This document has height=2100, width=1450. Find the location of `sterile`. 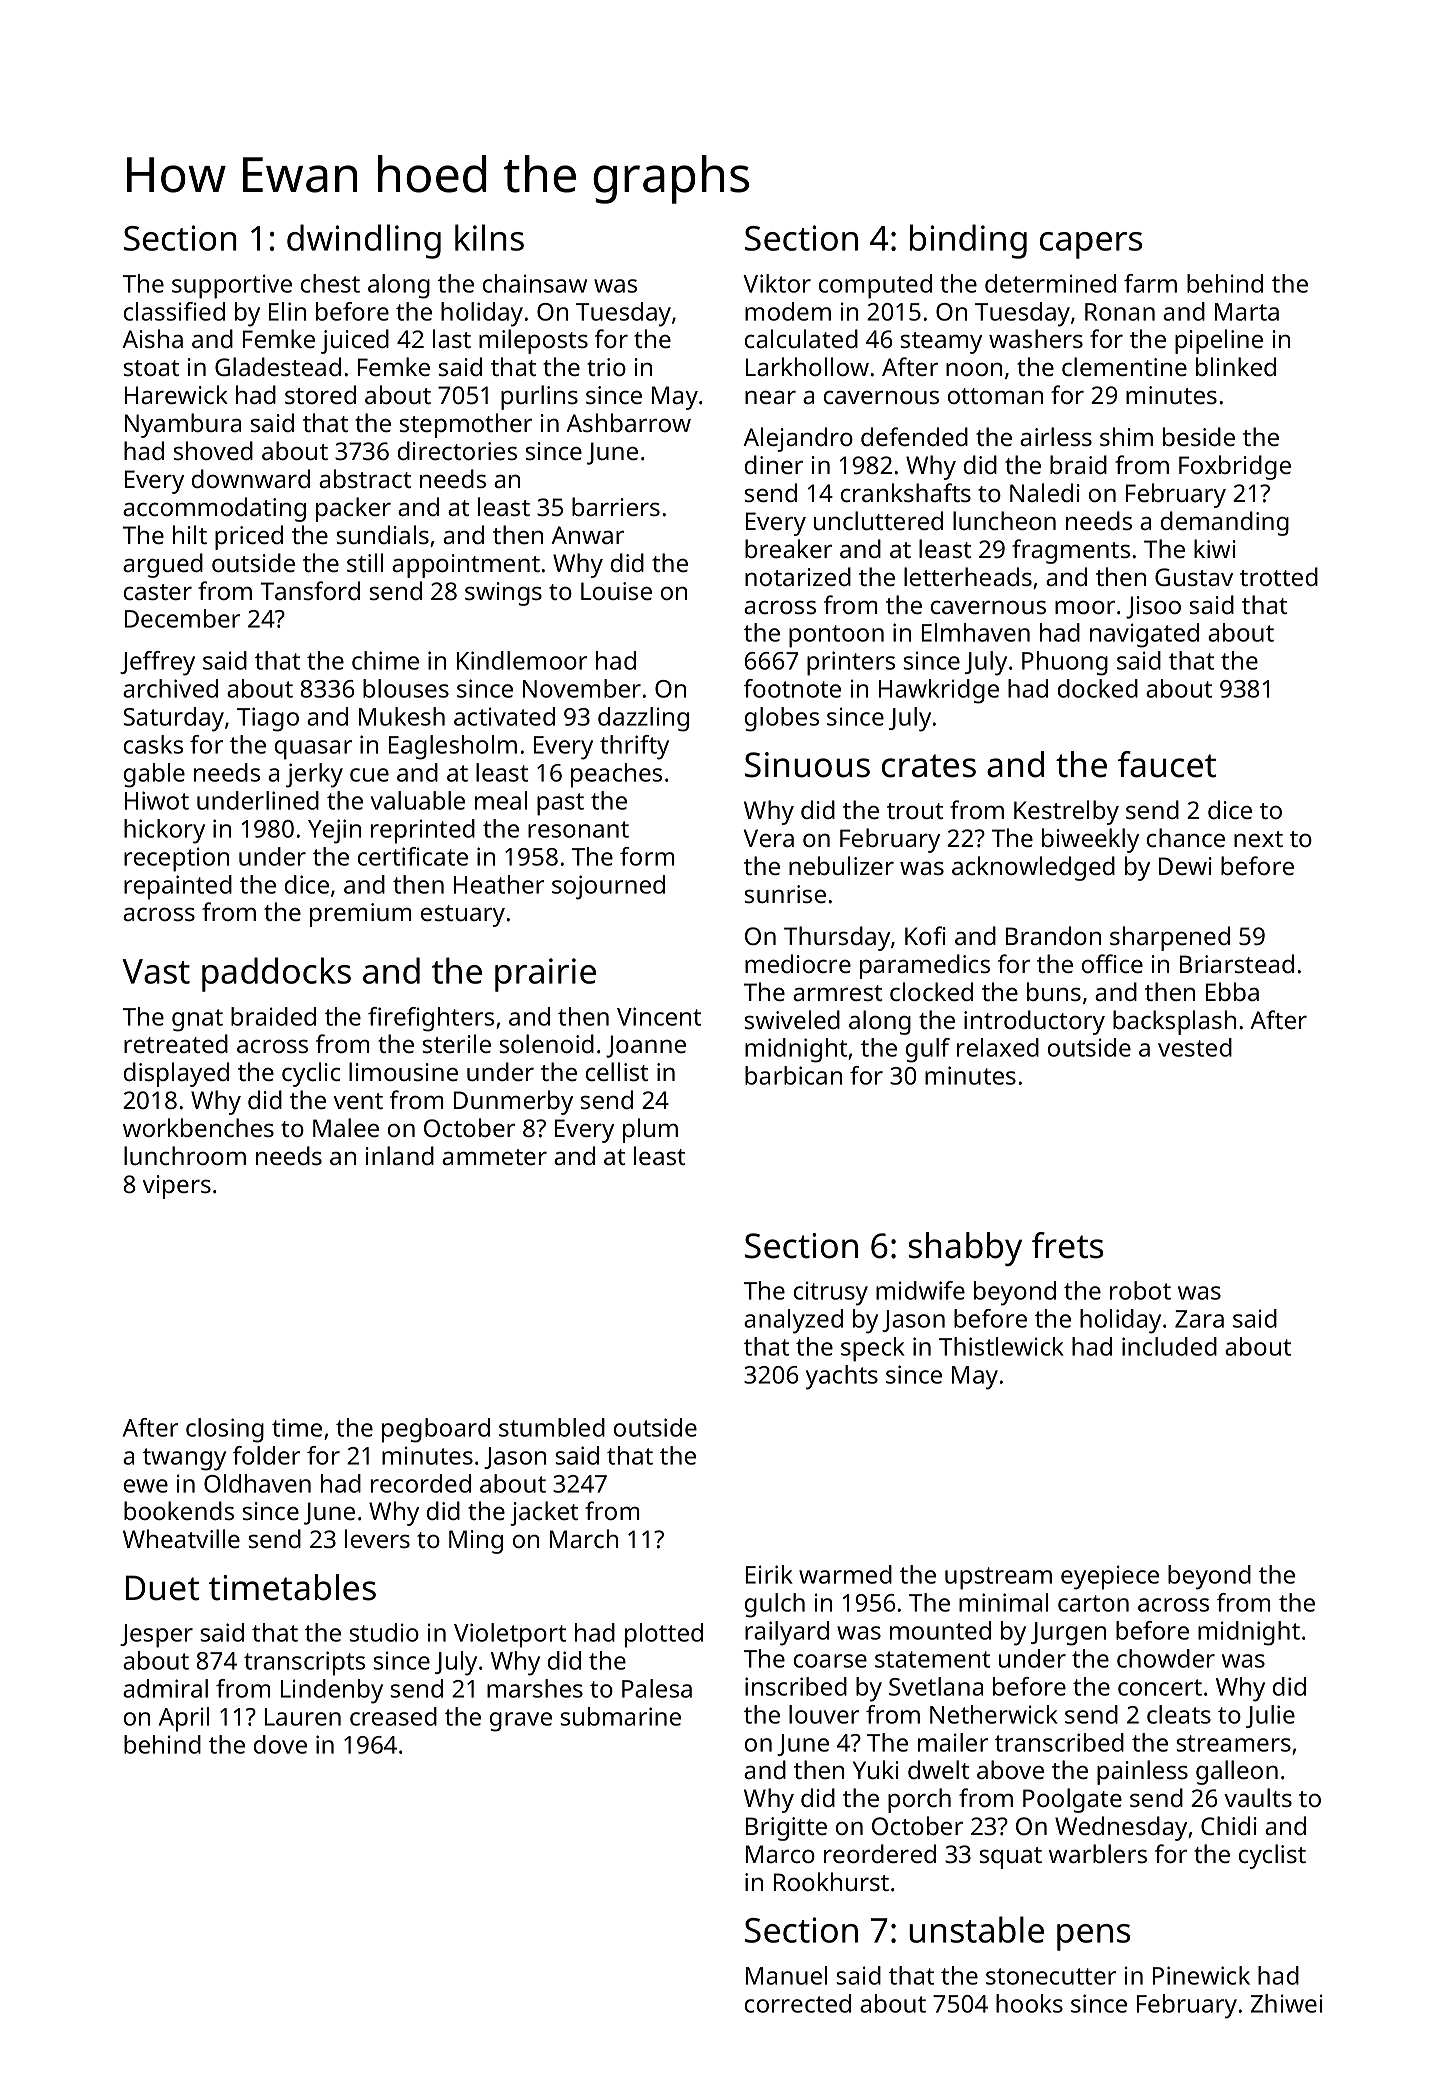

sterile is located at coordinates (457, 1043).
